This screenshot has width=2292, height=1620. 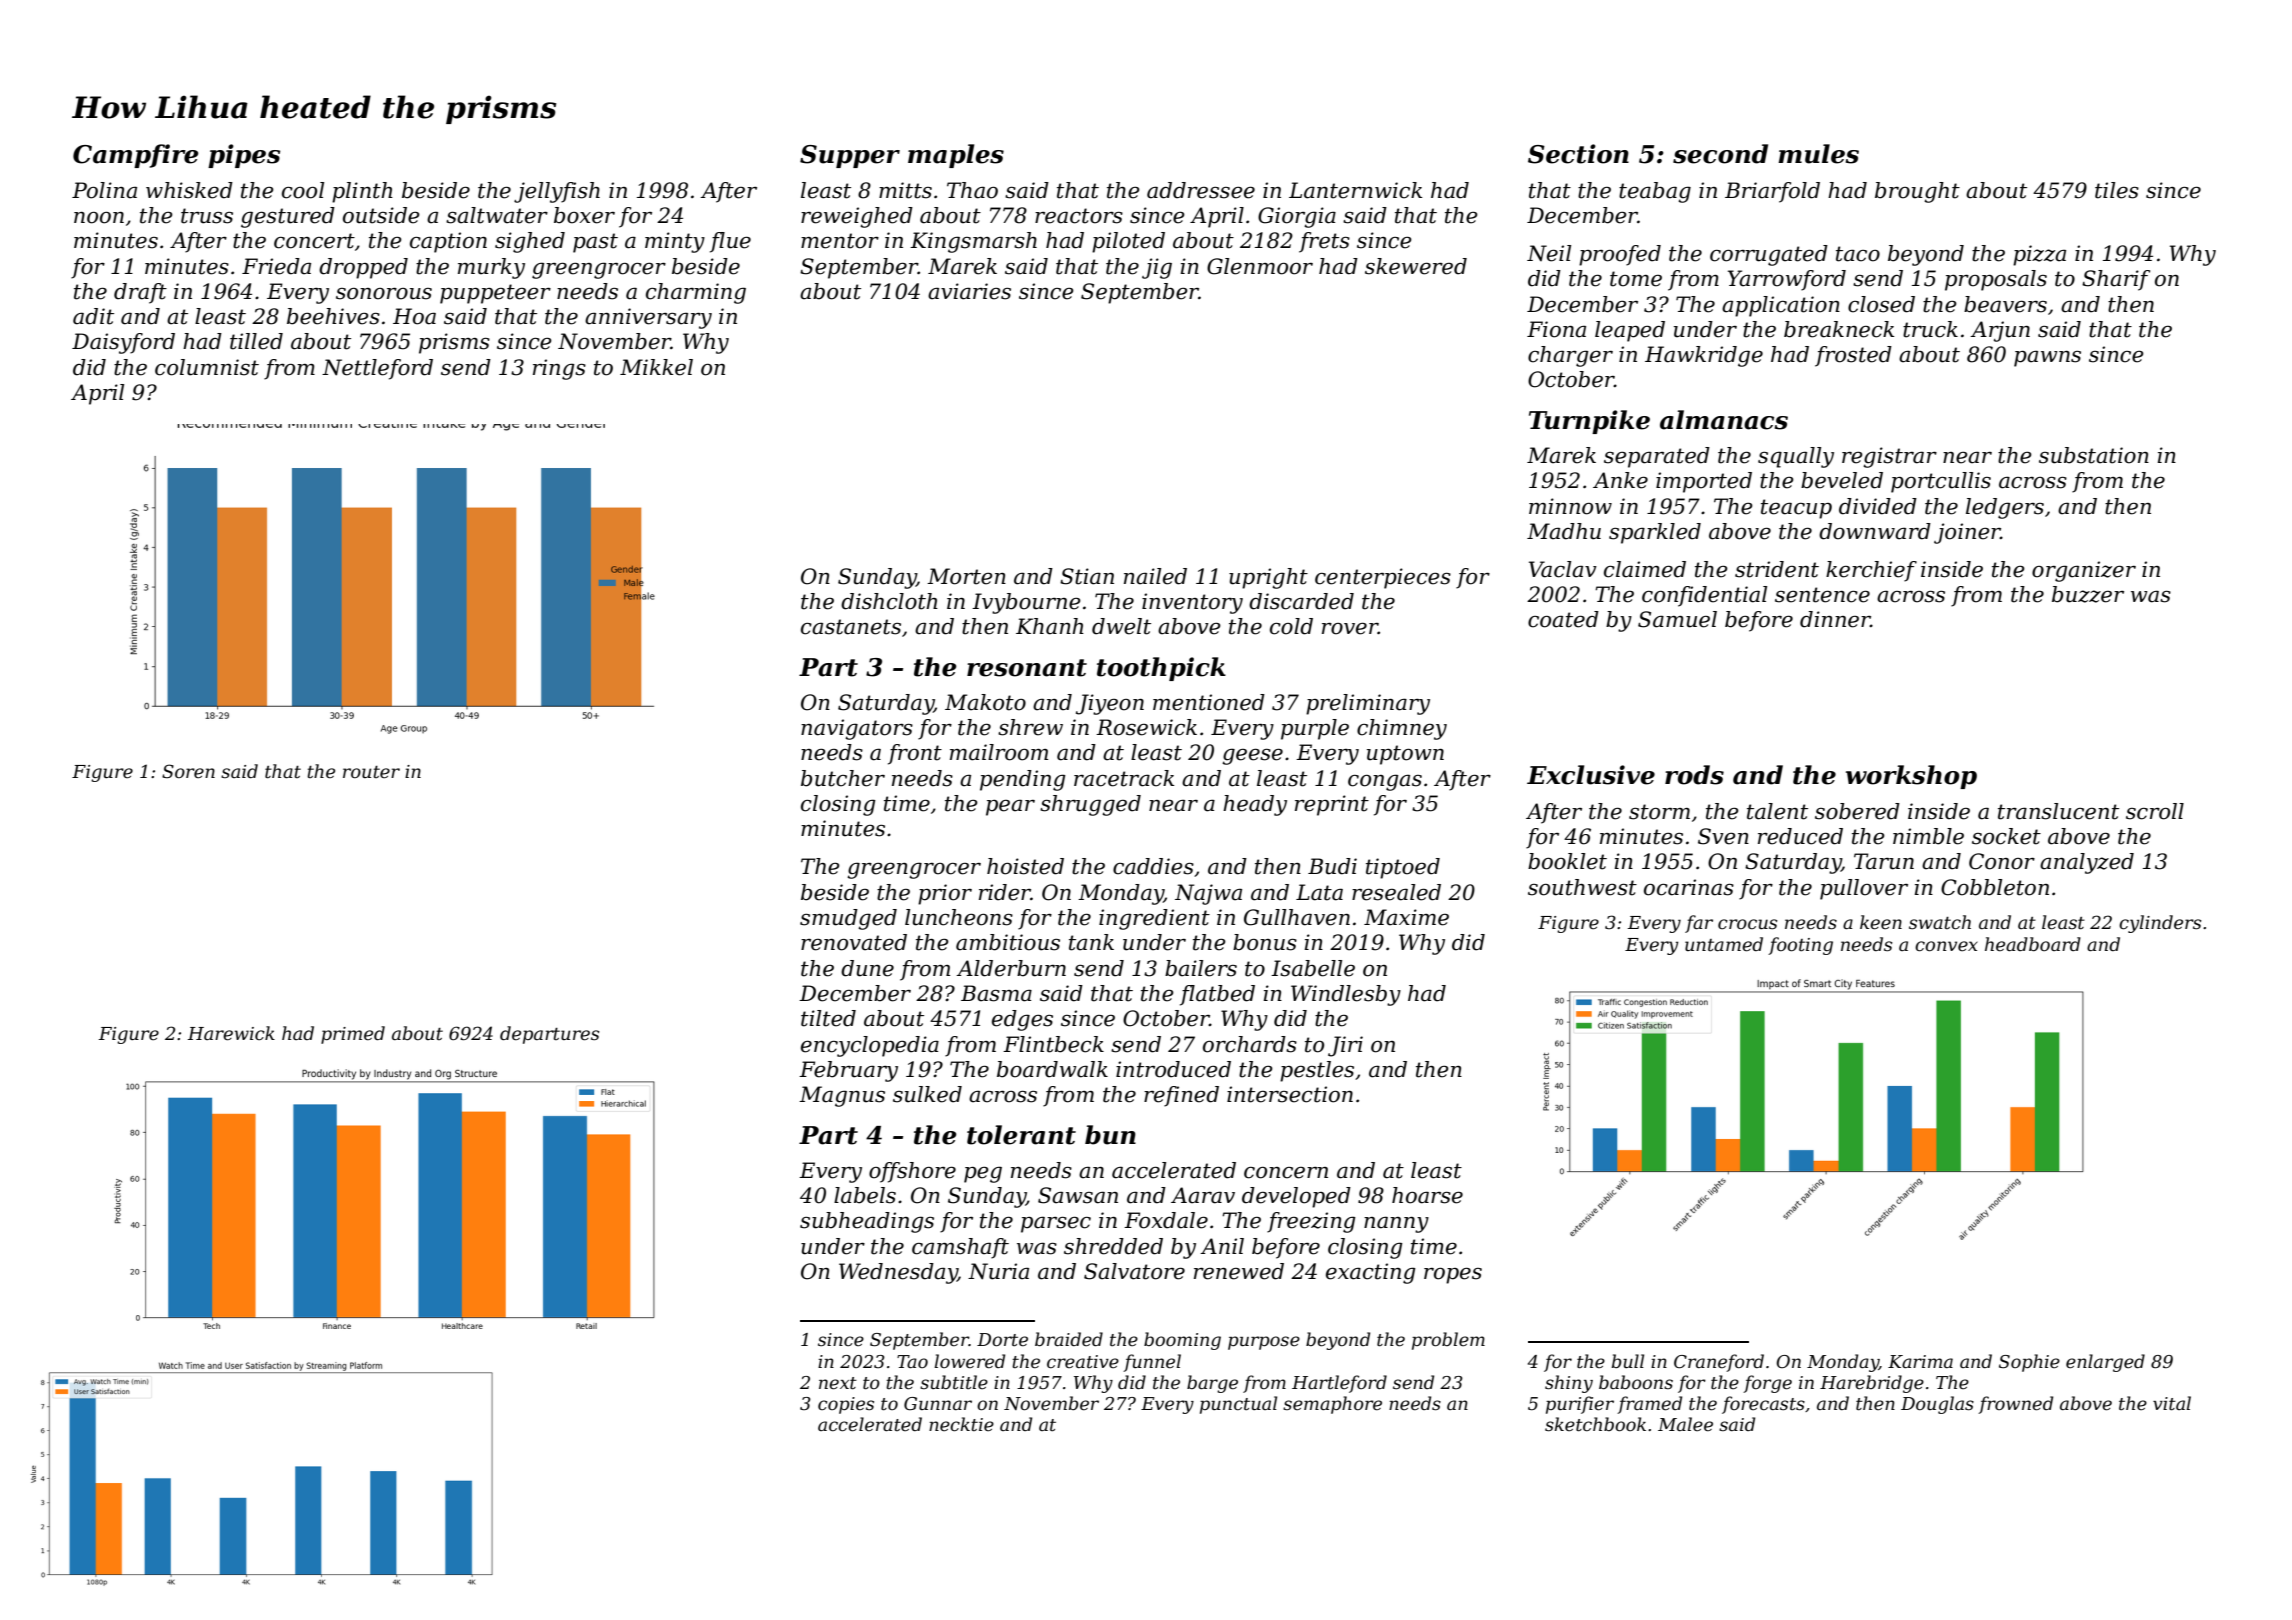 What do you see at coordinates (1238, 1405) in the screenshot?
I see `punctual` at bounding box center [1238, 1405].
